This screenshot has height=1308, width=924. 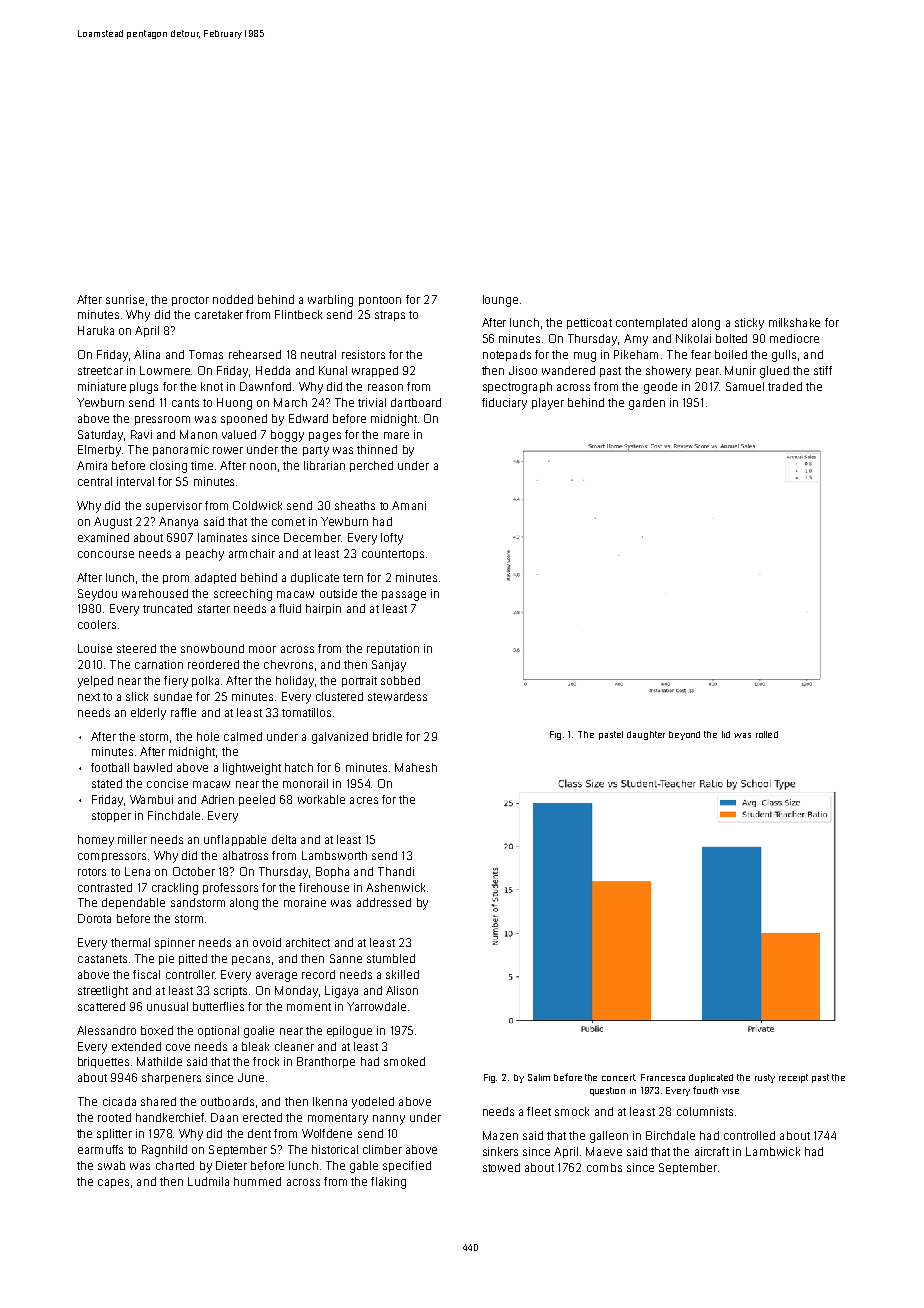 I want to click on butterflies, so click(x=218, y=1006).
